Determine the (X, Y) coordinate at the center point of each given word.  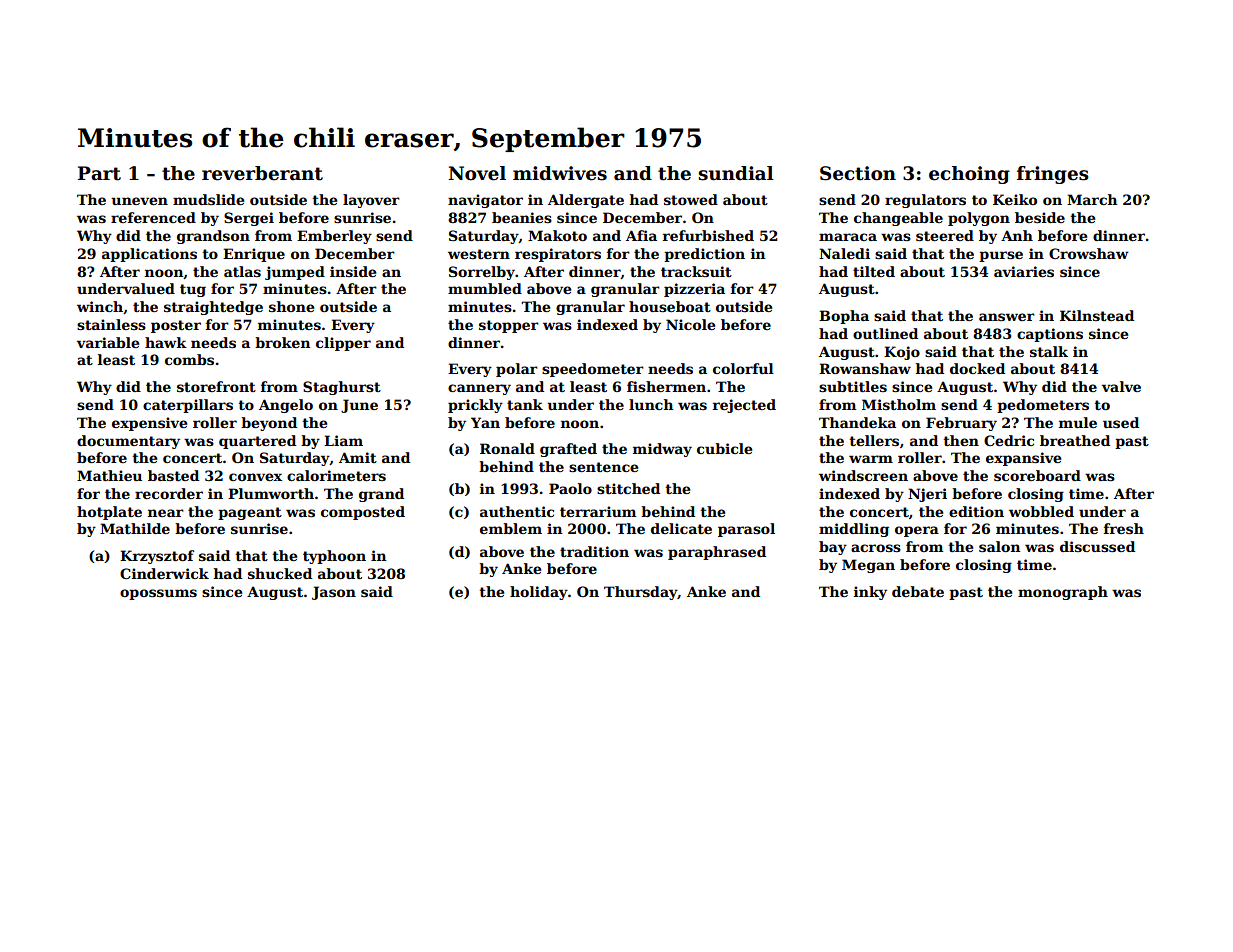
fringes (1053, 175)
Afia (641, 235)
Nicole (690, 324)
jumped (295, 273)
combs (189, 359)
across (876, 548)
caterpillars (188, 406)
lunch (651, 404)
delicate (681, 528)
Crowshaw (1089, 253)
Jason (334, 593)
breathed (1075, 440)
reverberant (262, 173)
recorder (169, 493)
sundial (736, 173)
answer (1007, 317)
